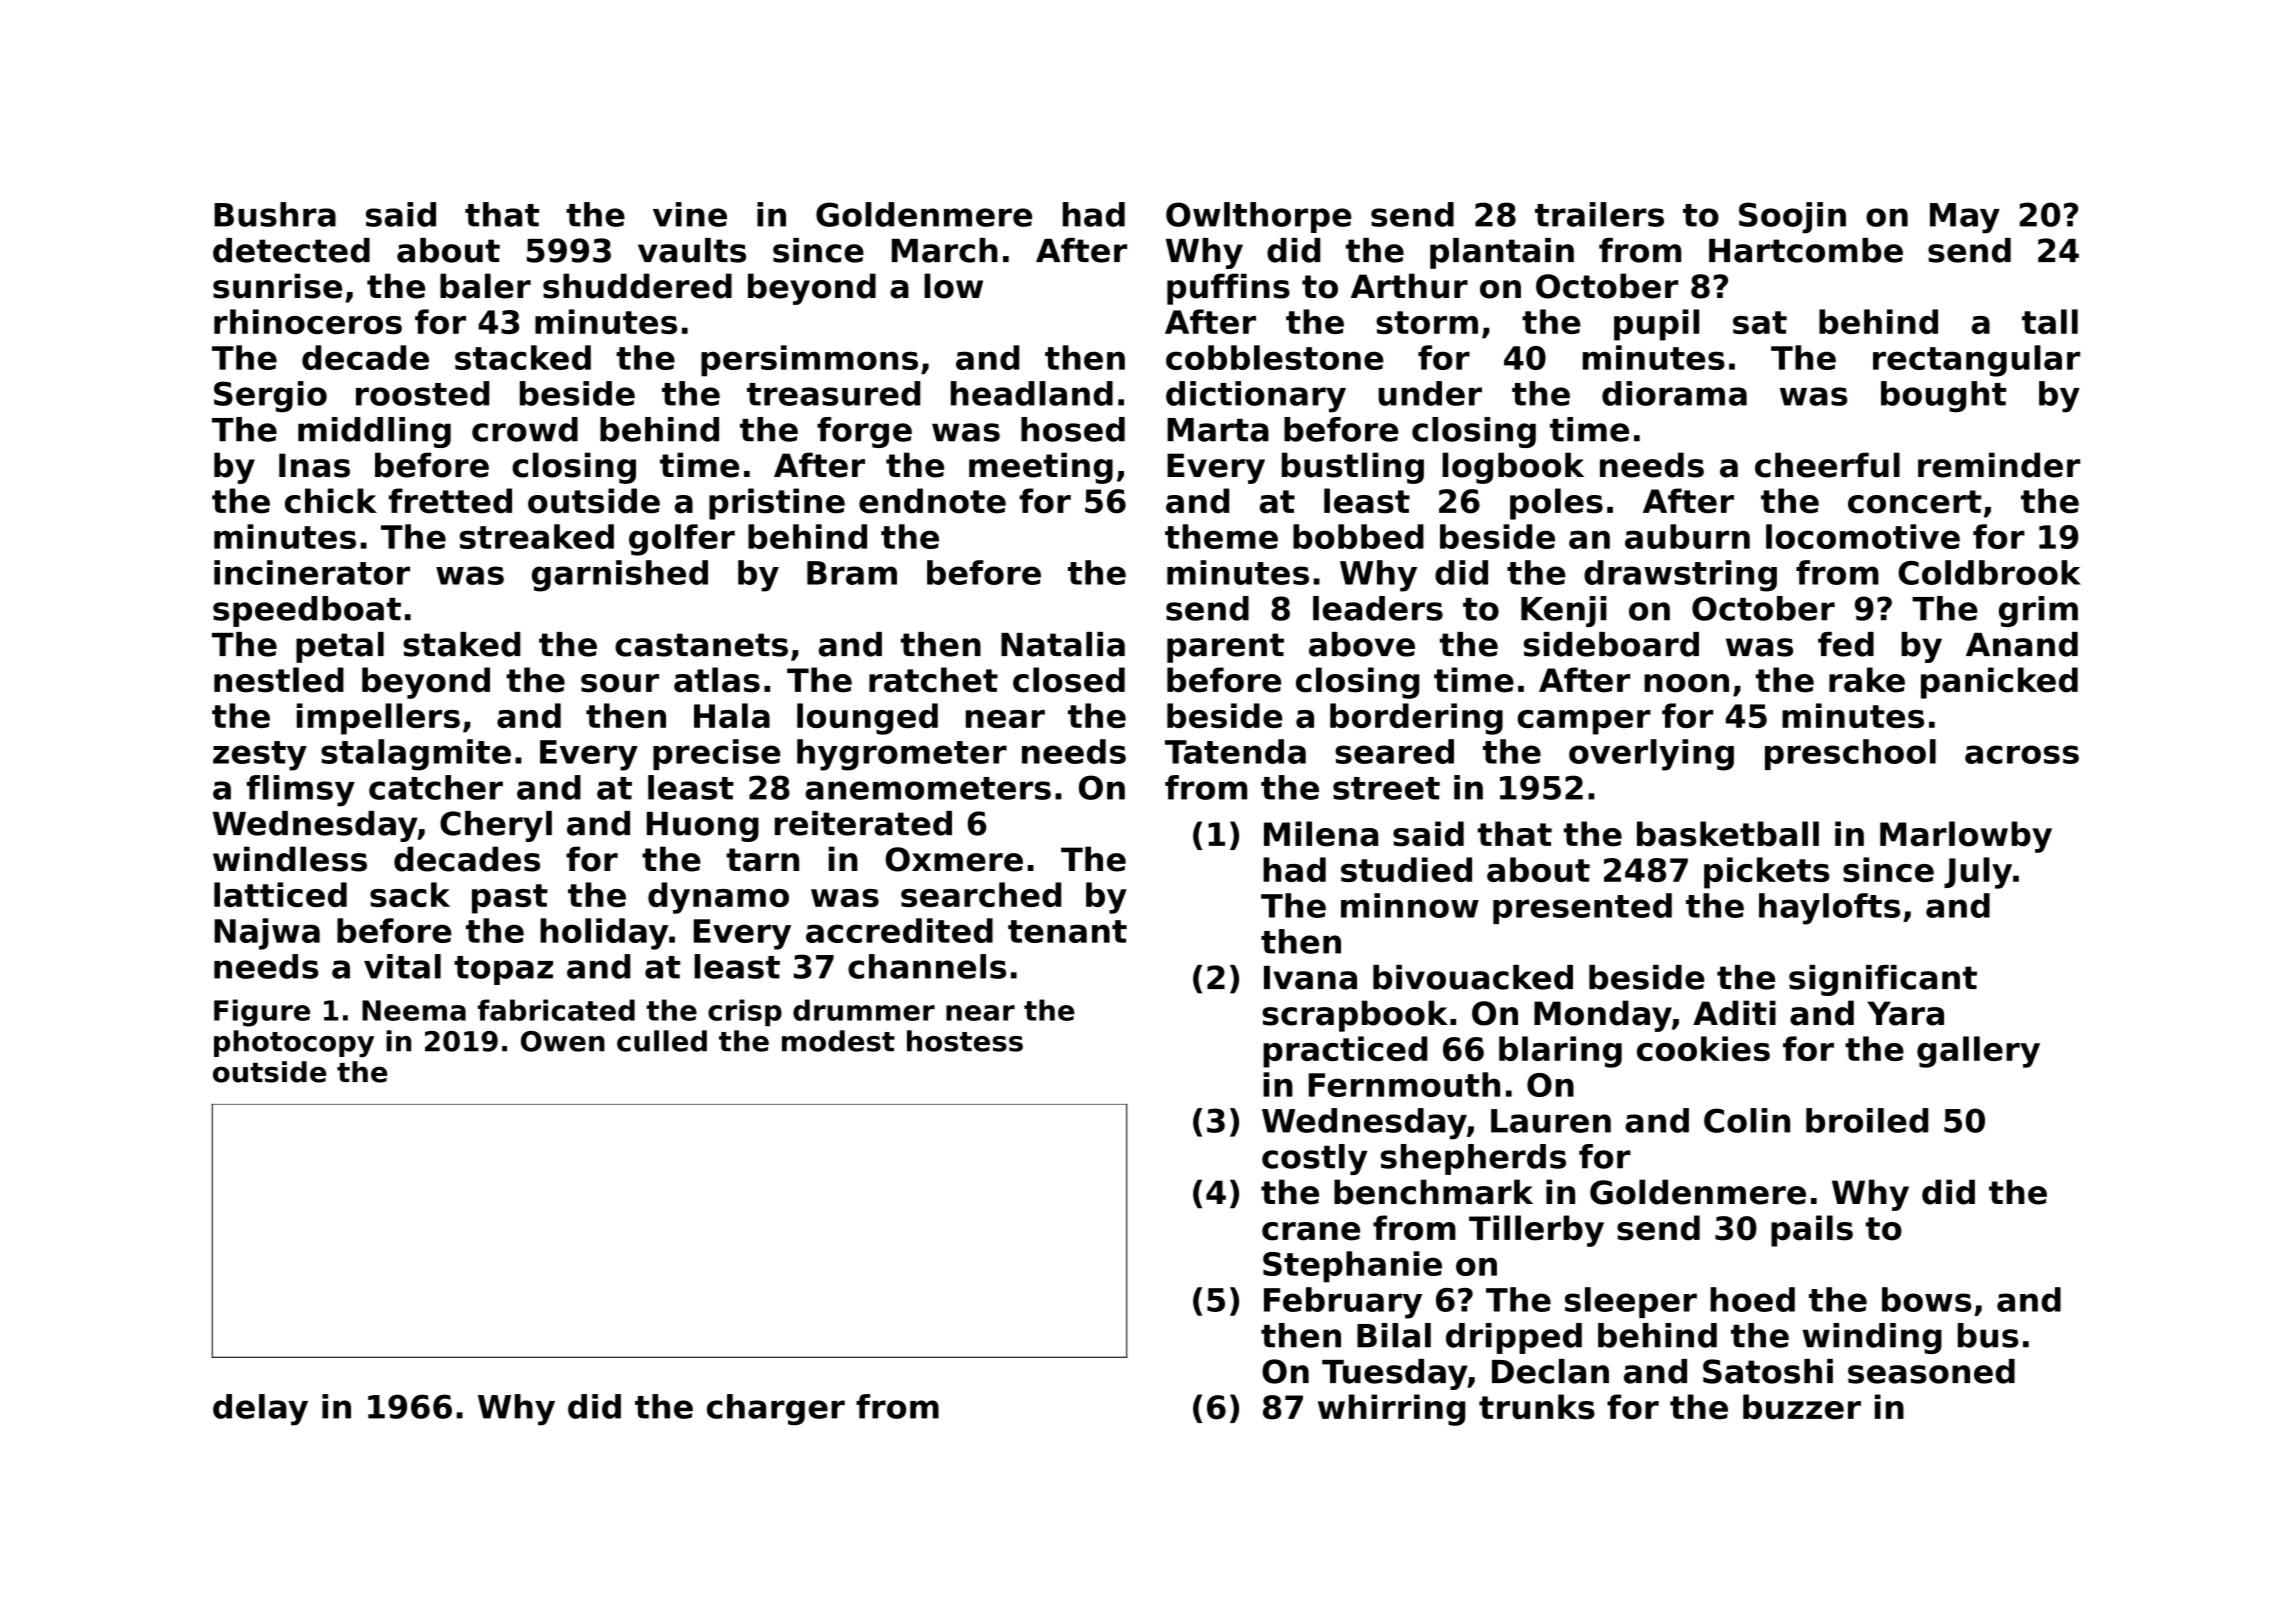  What do you see at coordinates (1989, 572) in the screenshot?
I see `Coldbrook` at bounding box center [1989, 572].
